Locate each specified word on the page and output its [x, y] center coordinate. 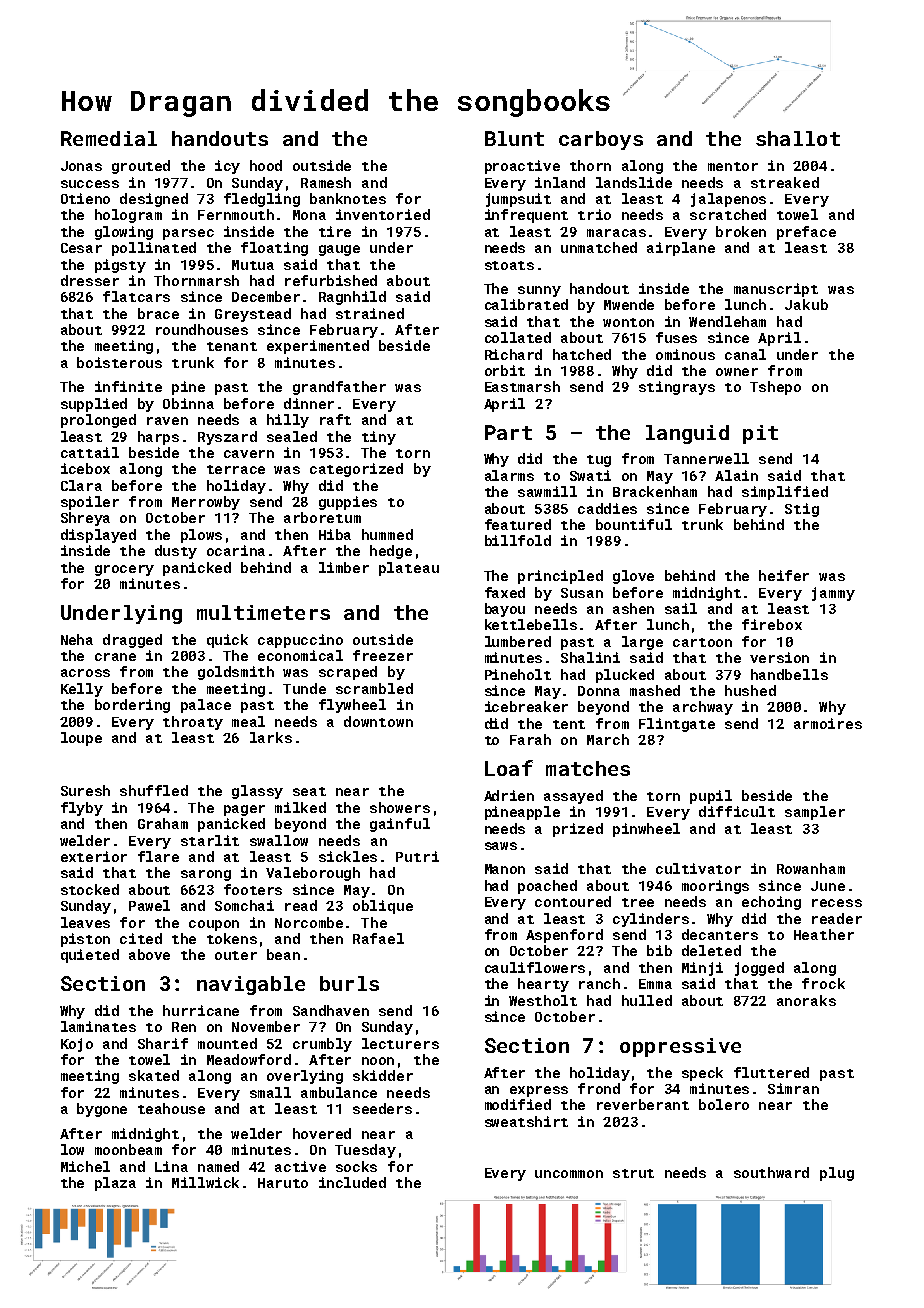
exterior [94, 856]
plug [837, 1174]
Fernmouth [236, 214]
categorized [356, 470]
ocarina [236, 550]
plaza [115, 1184]
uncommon [569, 1174]
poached [547, 887]
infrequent [526, 216]
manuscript [776, 290]
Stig [802, 510]
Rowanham [811, 868]
